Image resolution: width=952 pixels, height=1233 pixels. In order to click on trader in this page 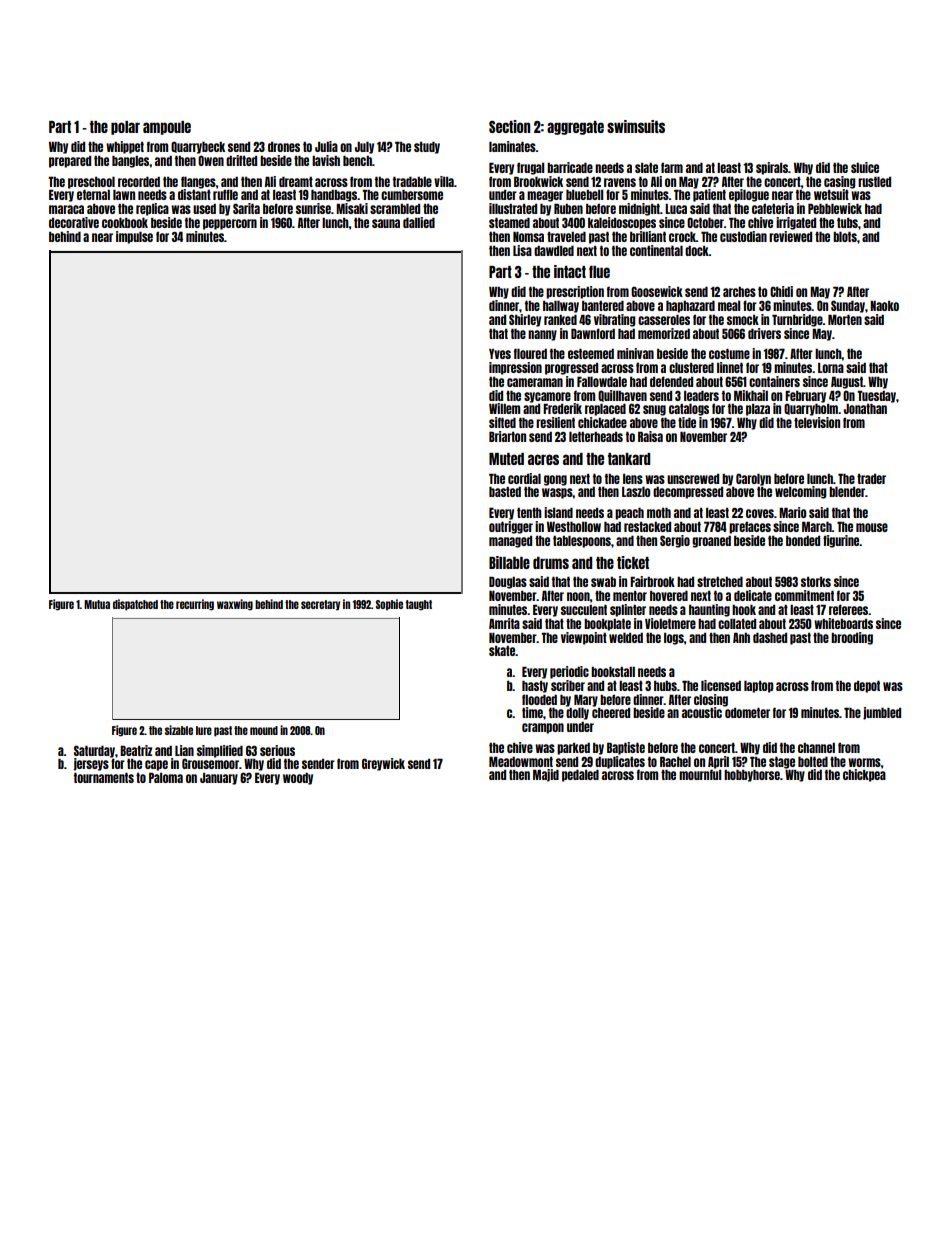, I will do `click(871, 479)`.
